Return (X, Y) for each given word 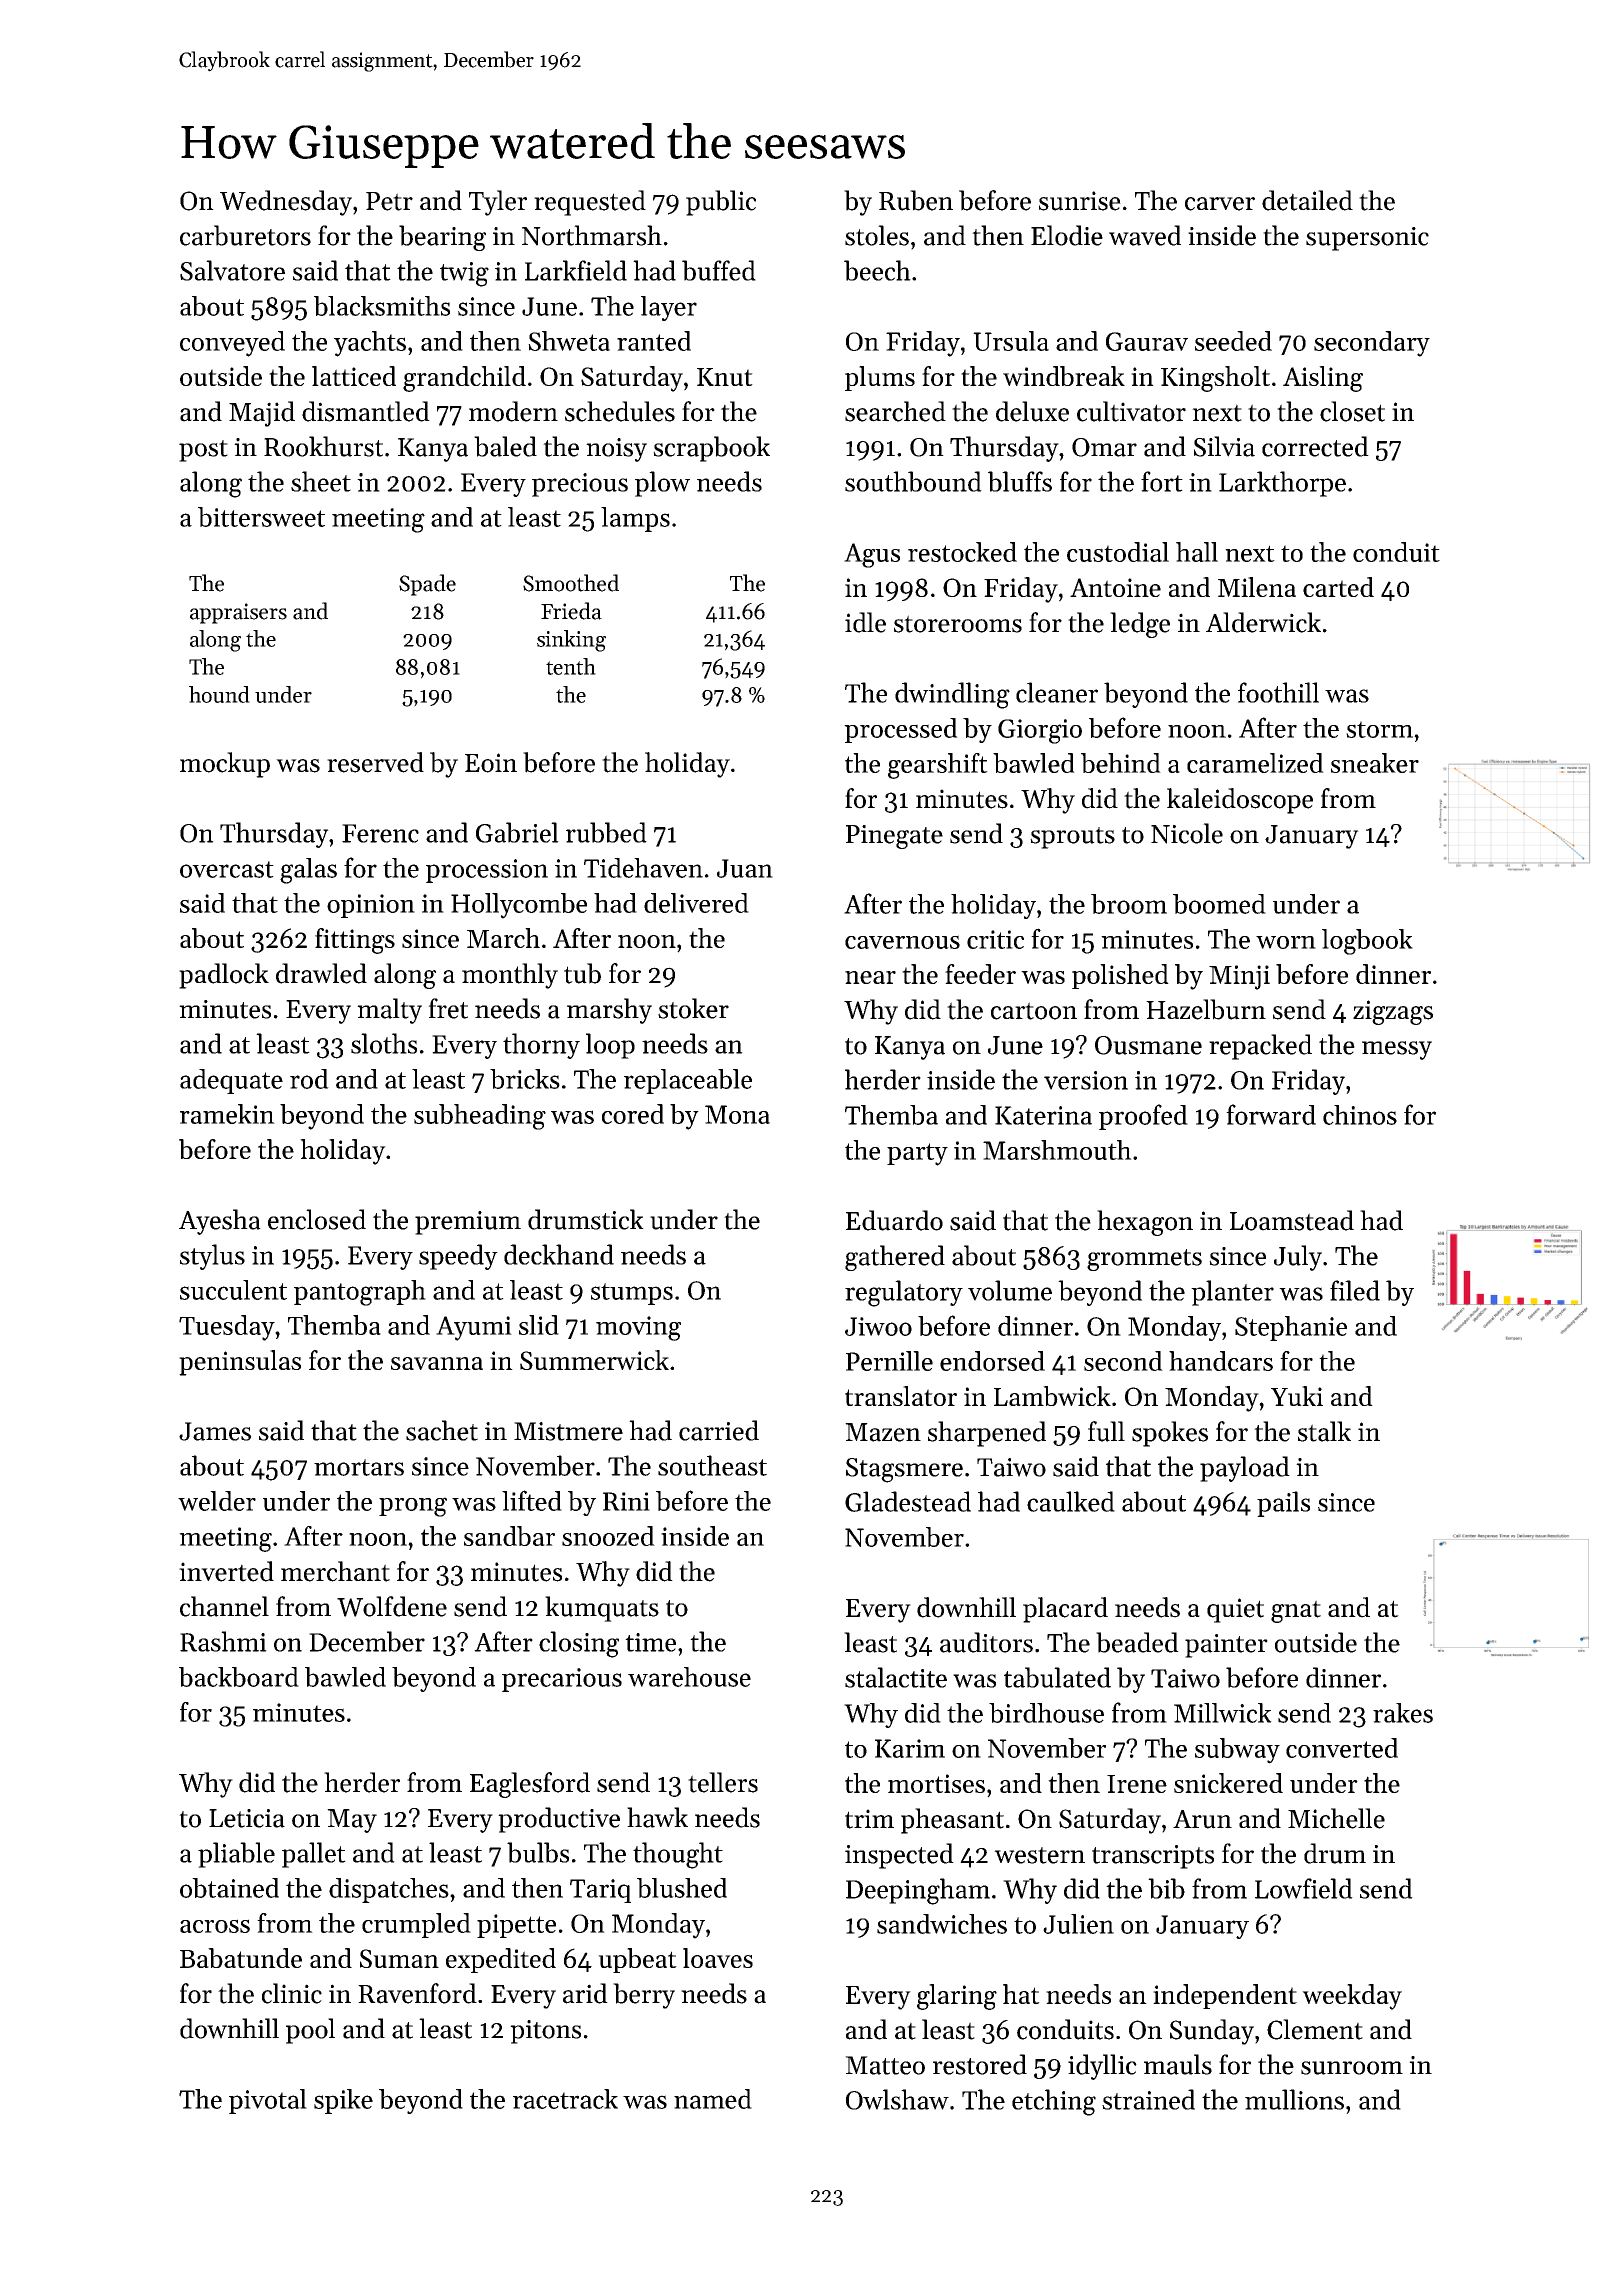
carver (1220, 204)
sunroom (1352, 2068)
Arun (1202, 1819)
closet (1352, 411)
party (917, 1154)
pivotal (268, 2101)
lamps (635, 519)
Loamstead (1292, 1220)
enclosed (317, 1219)
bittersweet (261, 517)
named (713, 2099)
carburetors (245, 235)
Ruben (916, 200)
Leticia (247, 1818)
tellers (723, 1782)
